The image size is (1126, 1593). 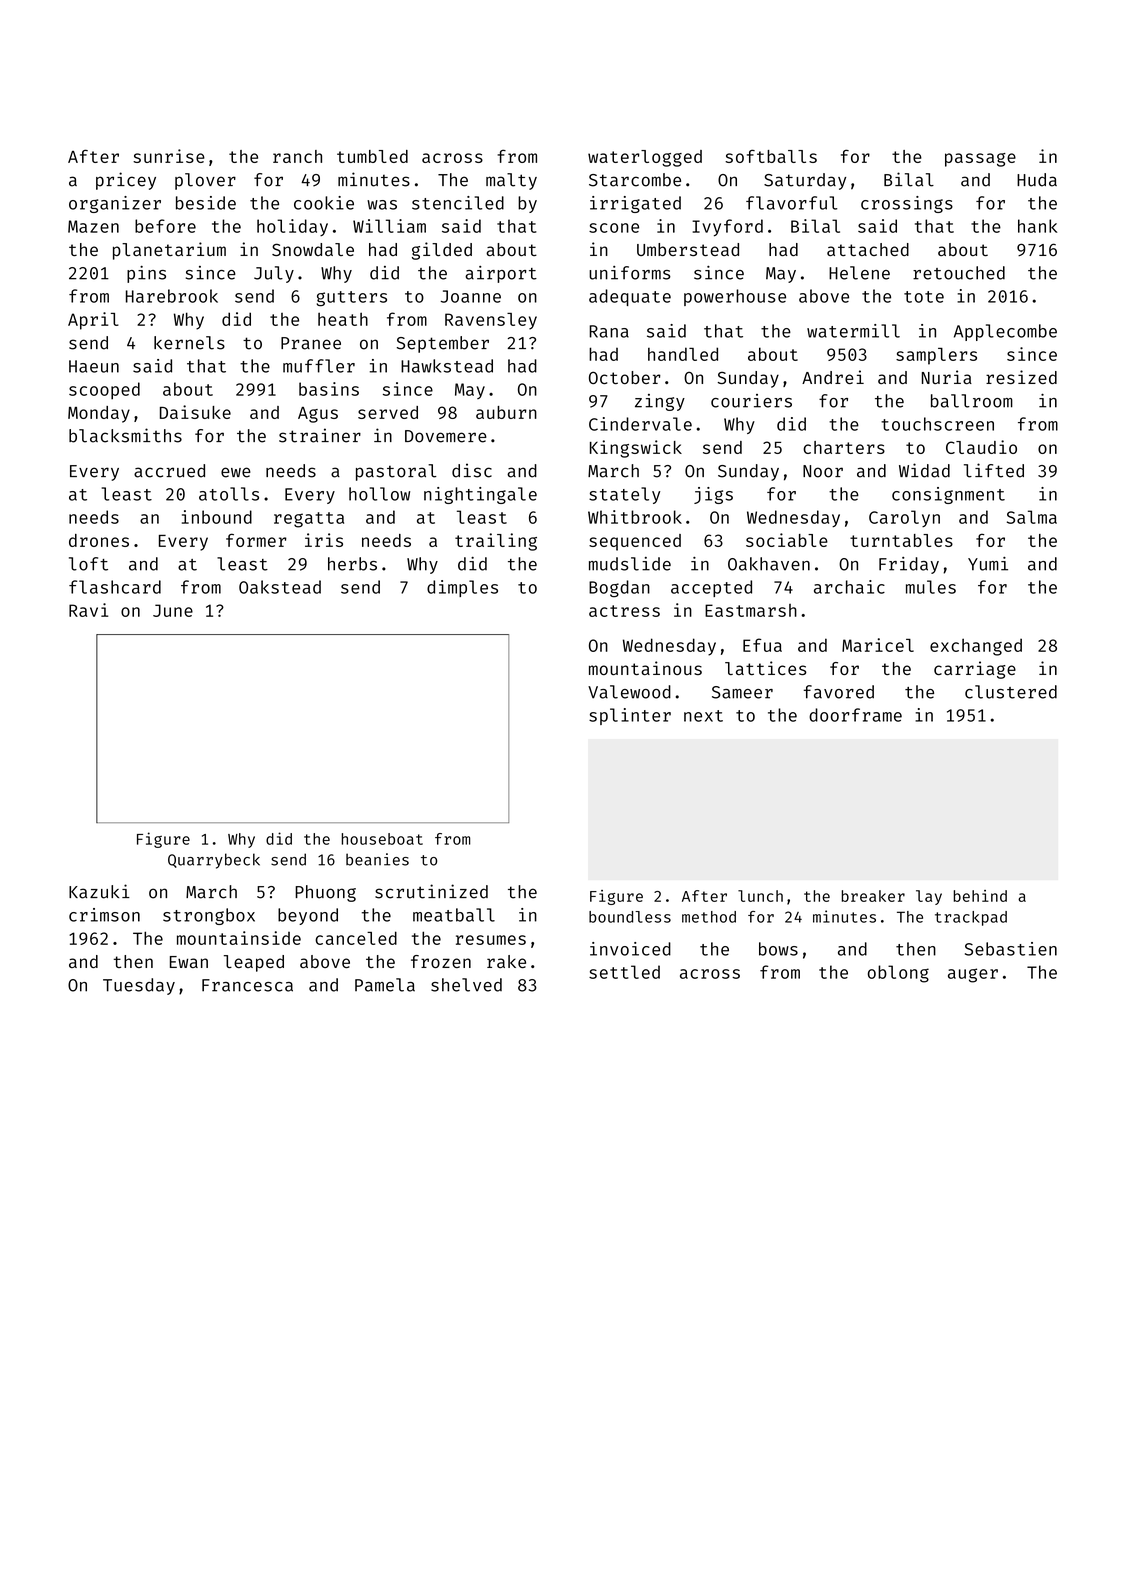 I want to click on lunch, so click(x=760, y=896).
